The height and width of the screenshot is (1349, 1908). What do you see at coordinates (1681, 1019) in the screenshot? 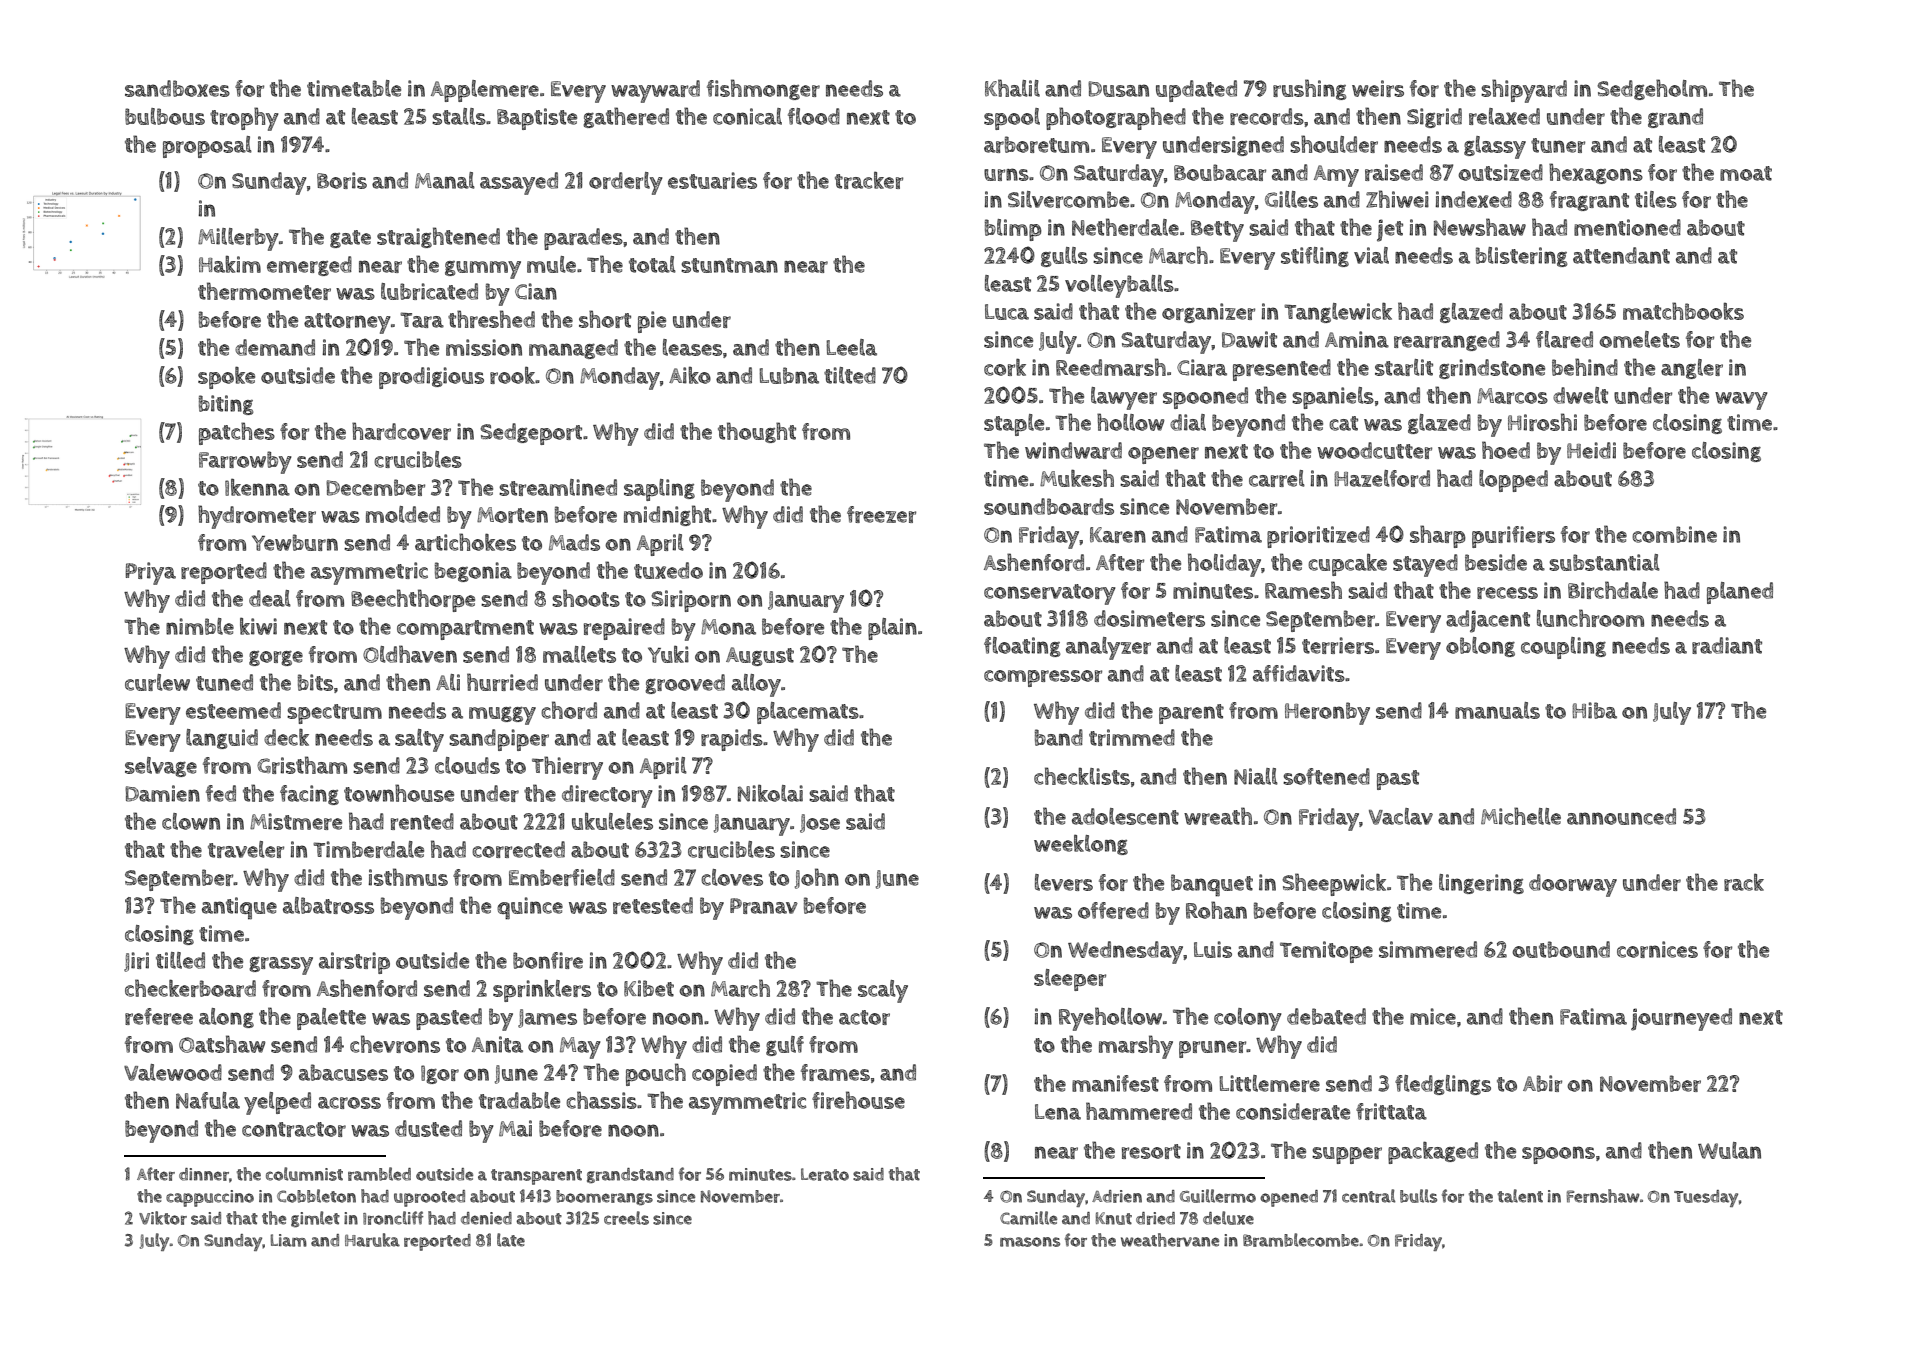
I see `journeyed` at bounding box center [1681, 1019].
